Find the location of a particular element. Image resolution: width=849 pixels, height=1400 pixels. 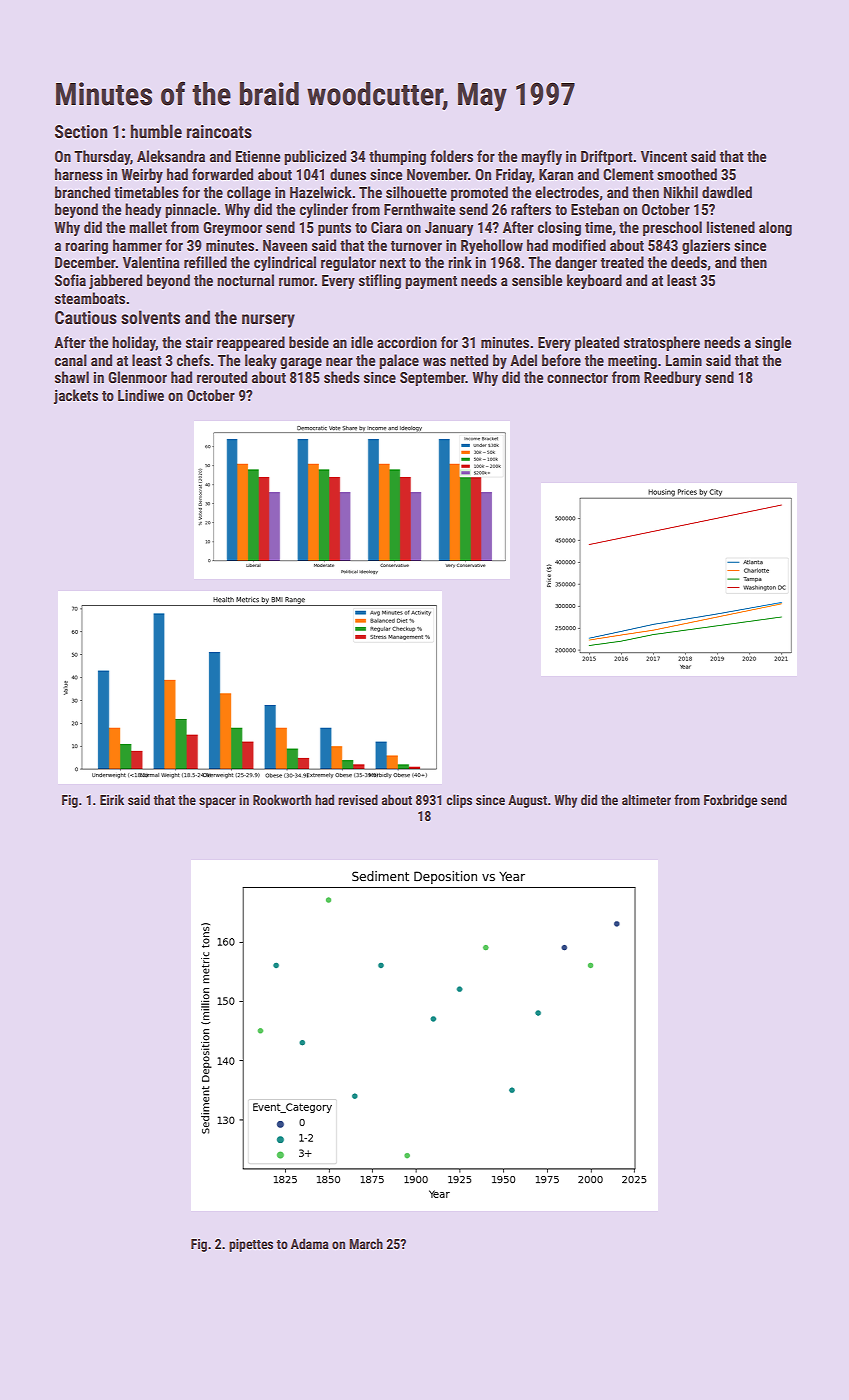

single is located at coordinates (773, 343).
